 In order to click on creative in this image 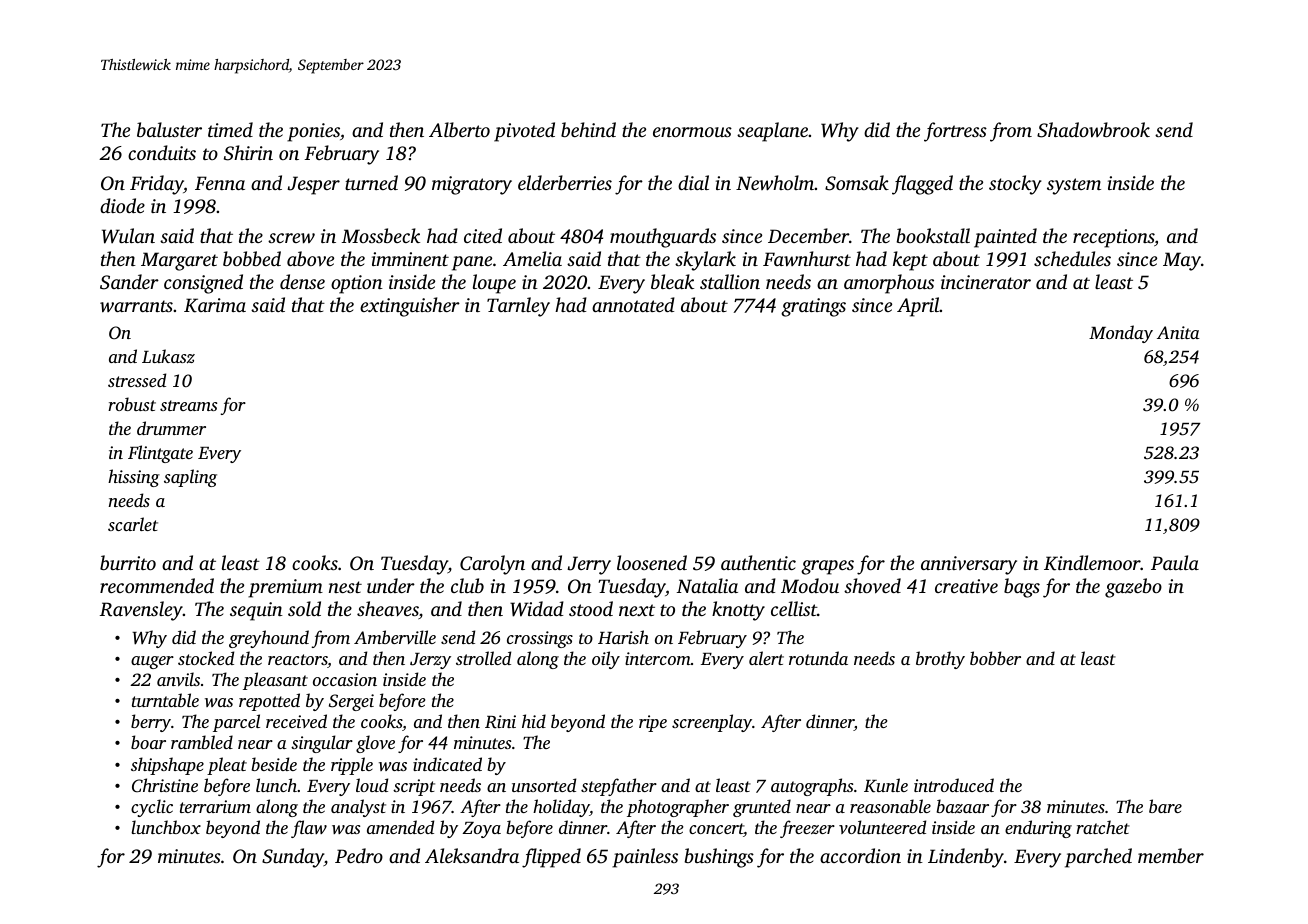, I will do `click(966, 586)`.
